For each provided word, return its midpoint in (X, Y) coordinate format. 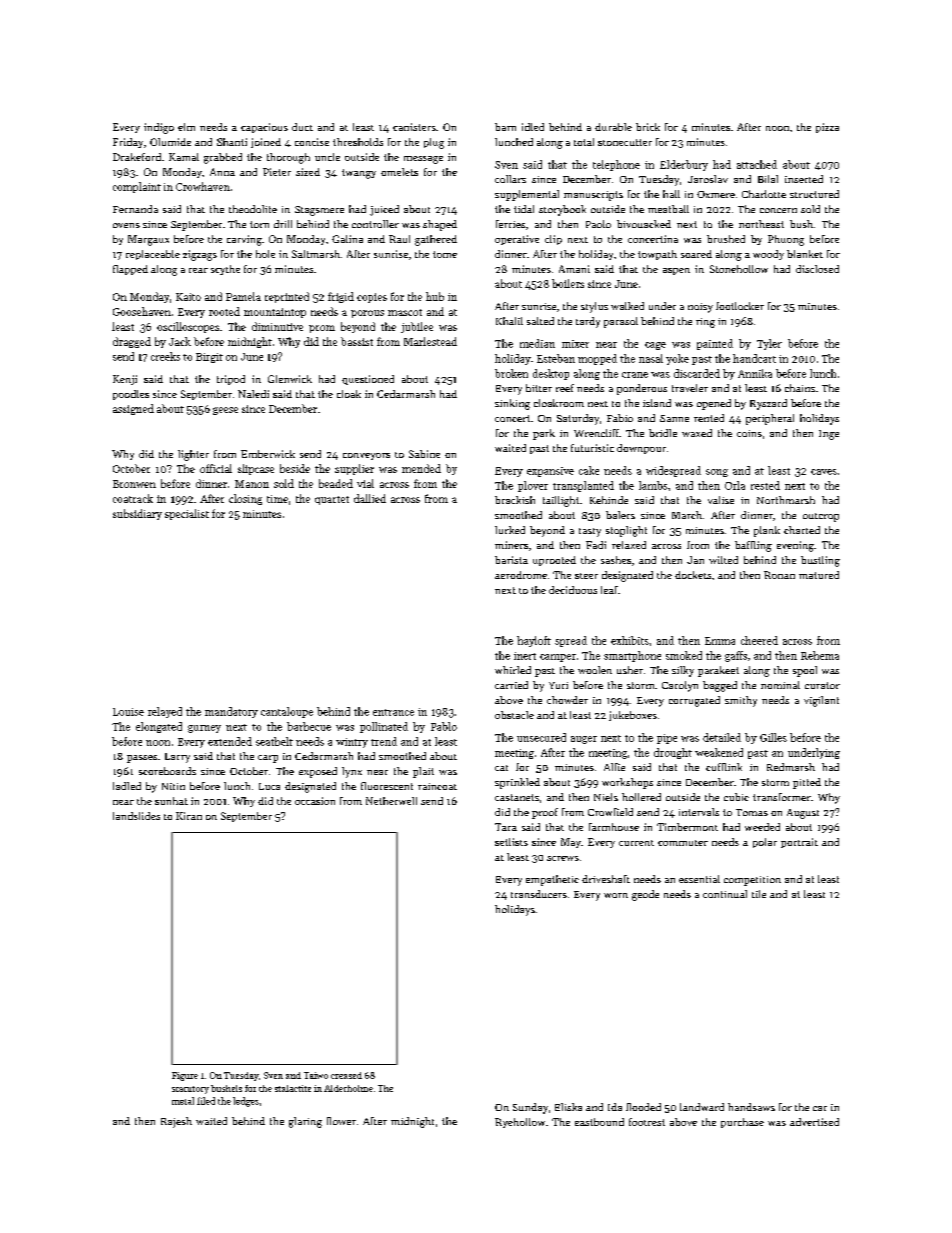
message (423, 160)
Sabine (424, 454)
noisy (700, 308)
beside (295, 468)
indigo (159, 128)
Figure (185, 1076)
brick (648, 127)
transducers (539, 894)
